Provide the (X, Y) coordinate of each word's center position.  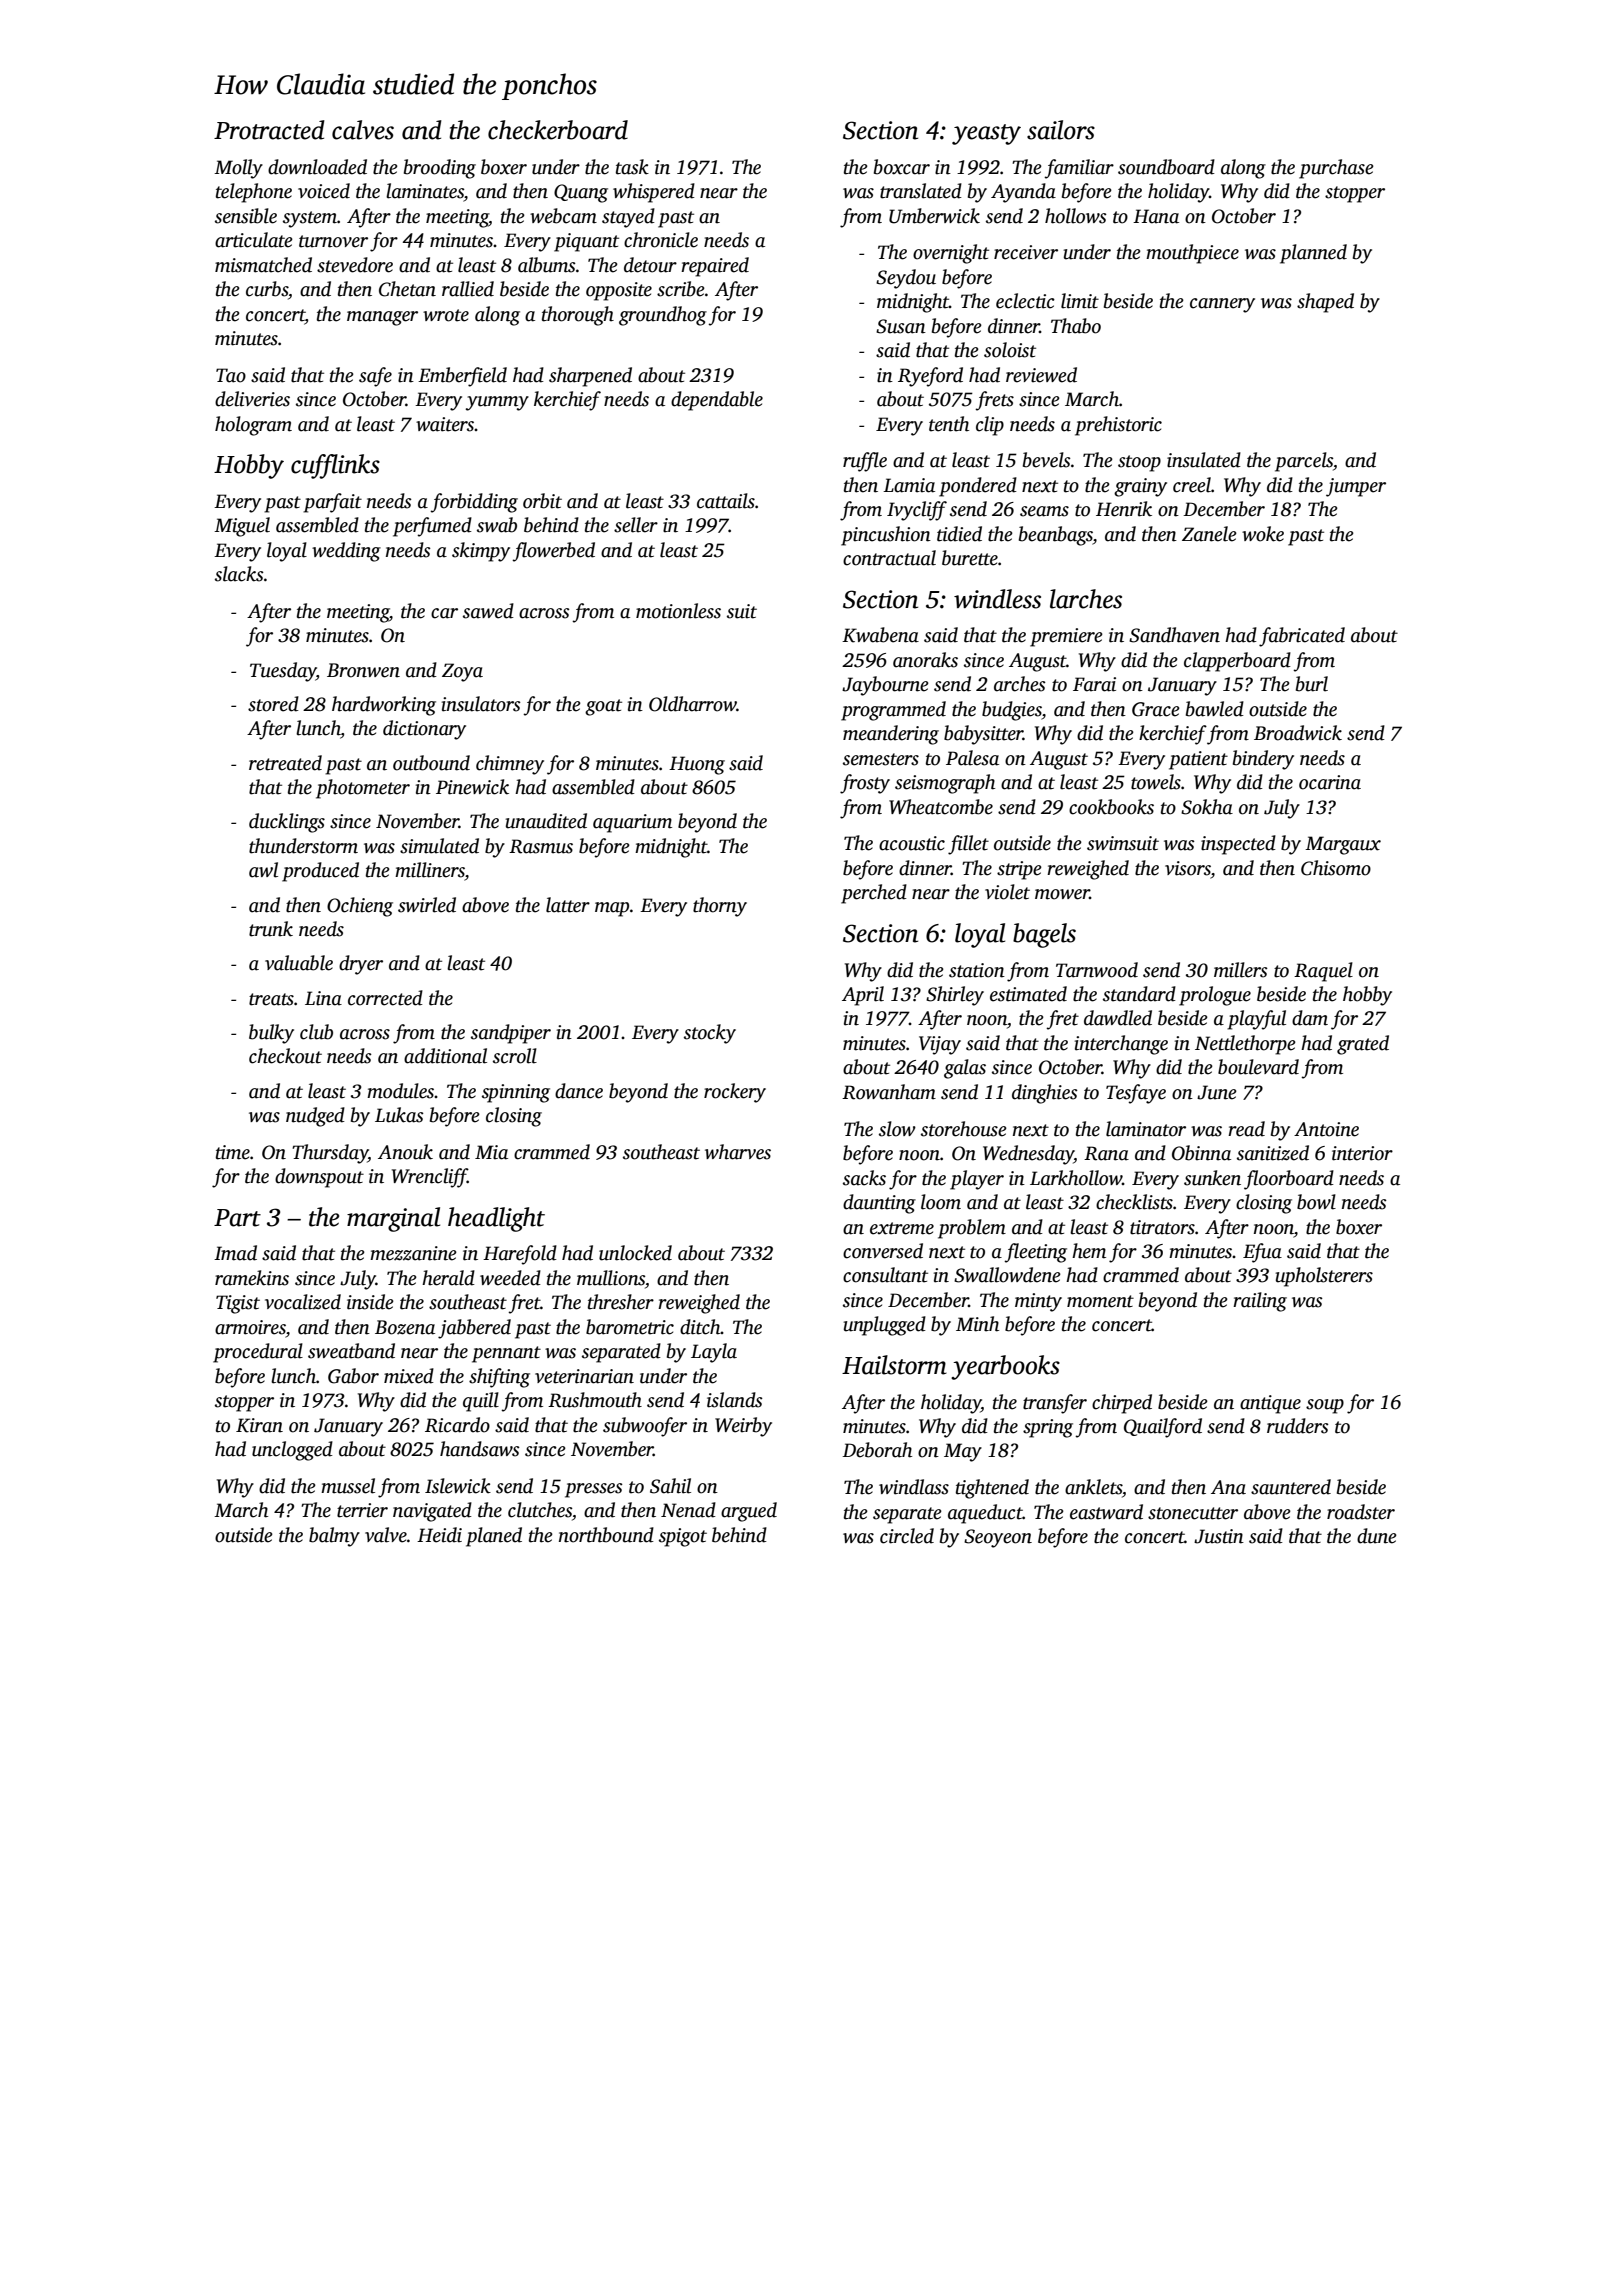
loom (941, 1202)
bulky (271, 1034)
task (632, 167)
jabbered (474, 1329)
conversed (883, 1251)
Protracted (269, 130)
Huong (697, 765)
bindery (1263, 760)
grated (1363, 1045)
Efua (1262, 1253)
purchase (1336, 169)
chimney (510, 765)
